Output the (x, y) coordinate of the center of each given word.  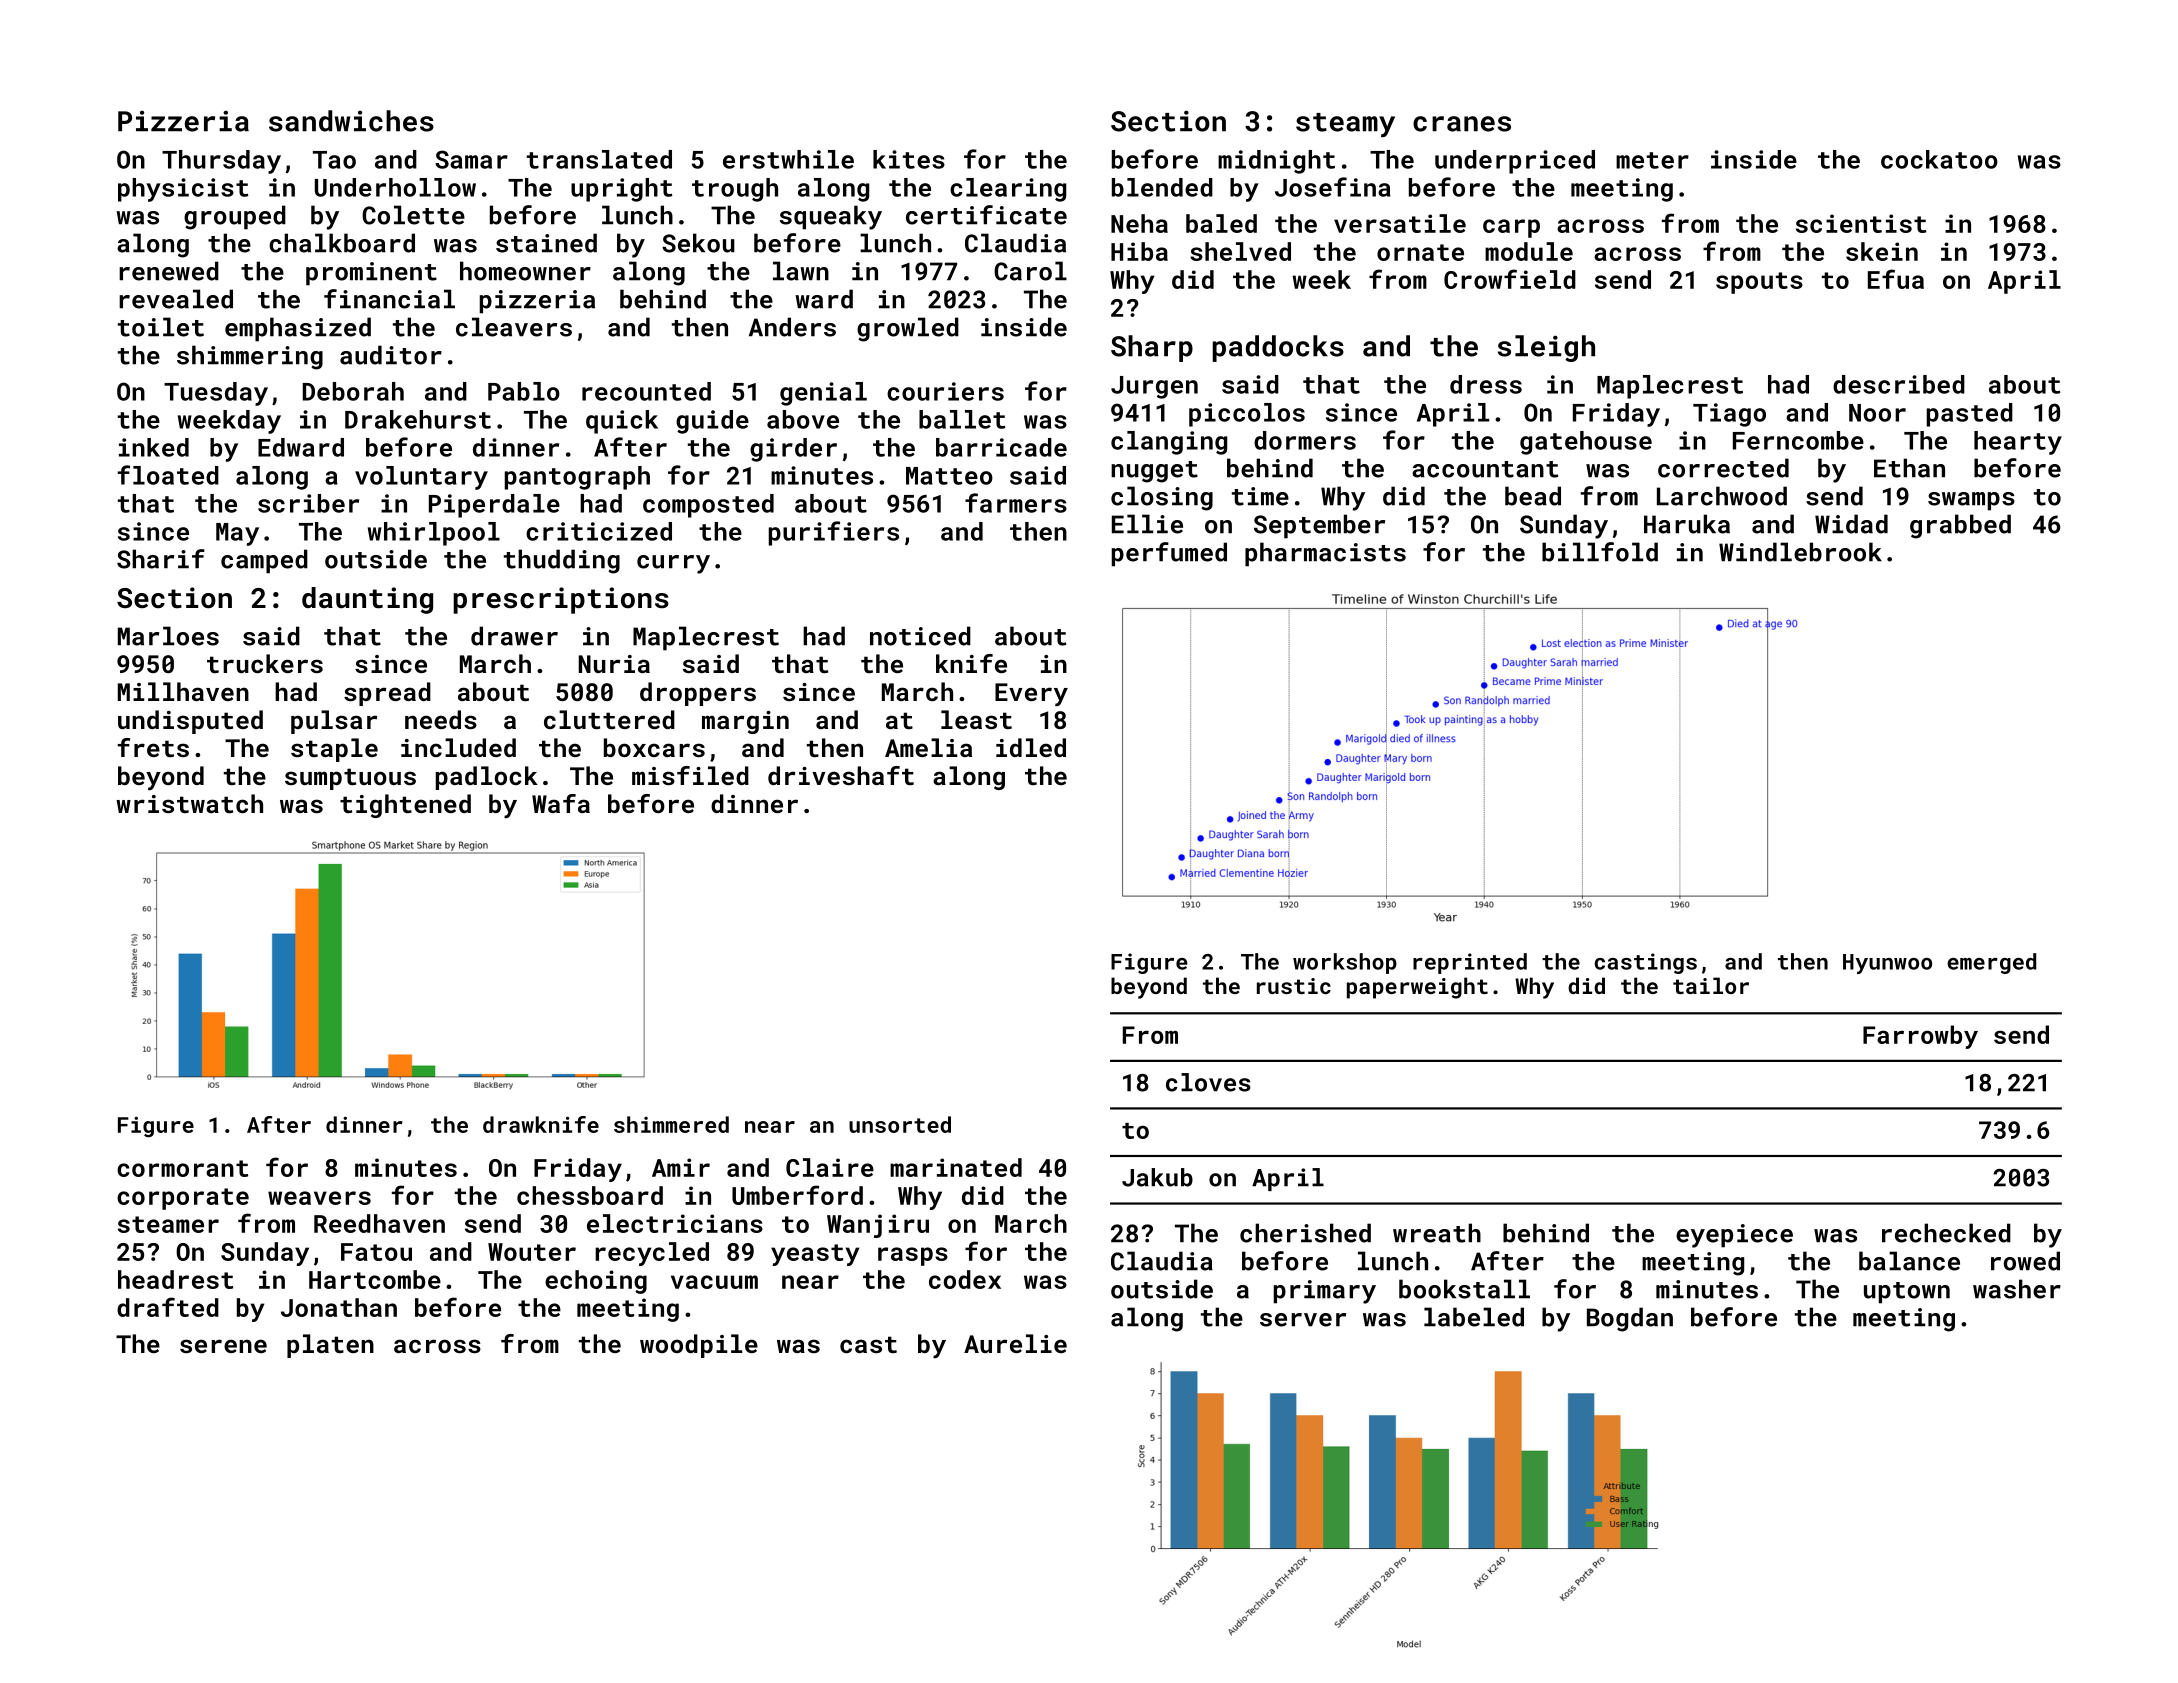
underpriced (1515, 162)
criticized (599, 531)
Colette (413, 215)
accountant (1485, 469)
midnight (1276, 162)
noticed (920, 636)
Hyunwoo (1887, 964)
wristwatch (189, 803)
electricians (675, 1223)
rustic (1294, 986)
